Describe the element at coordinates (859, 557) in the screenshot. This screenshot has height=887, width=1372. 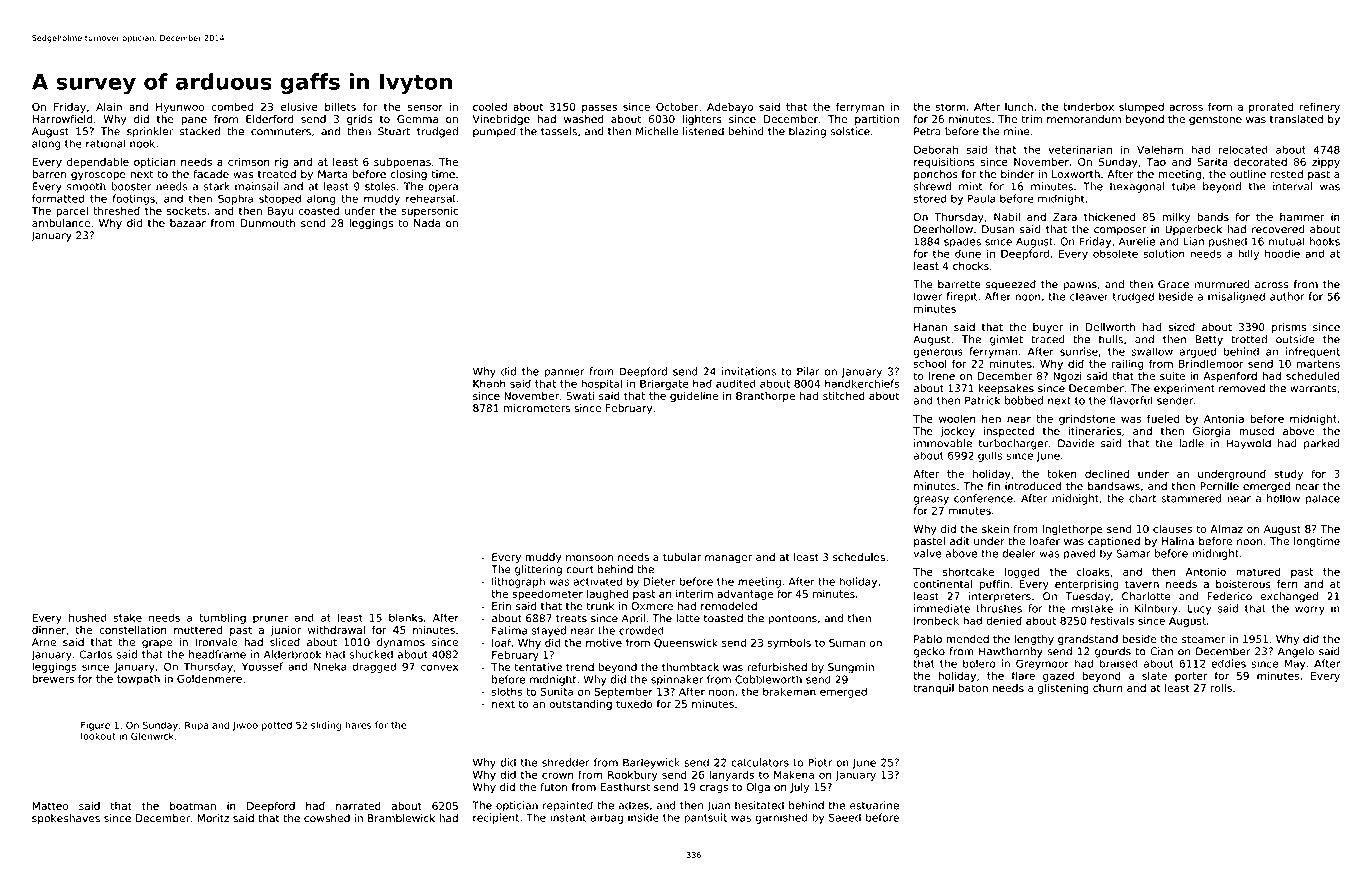
I see `schedules` at that location.
